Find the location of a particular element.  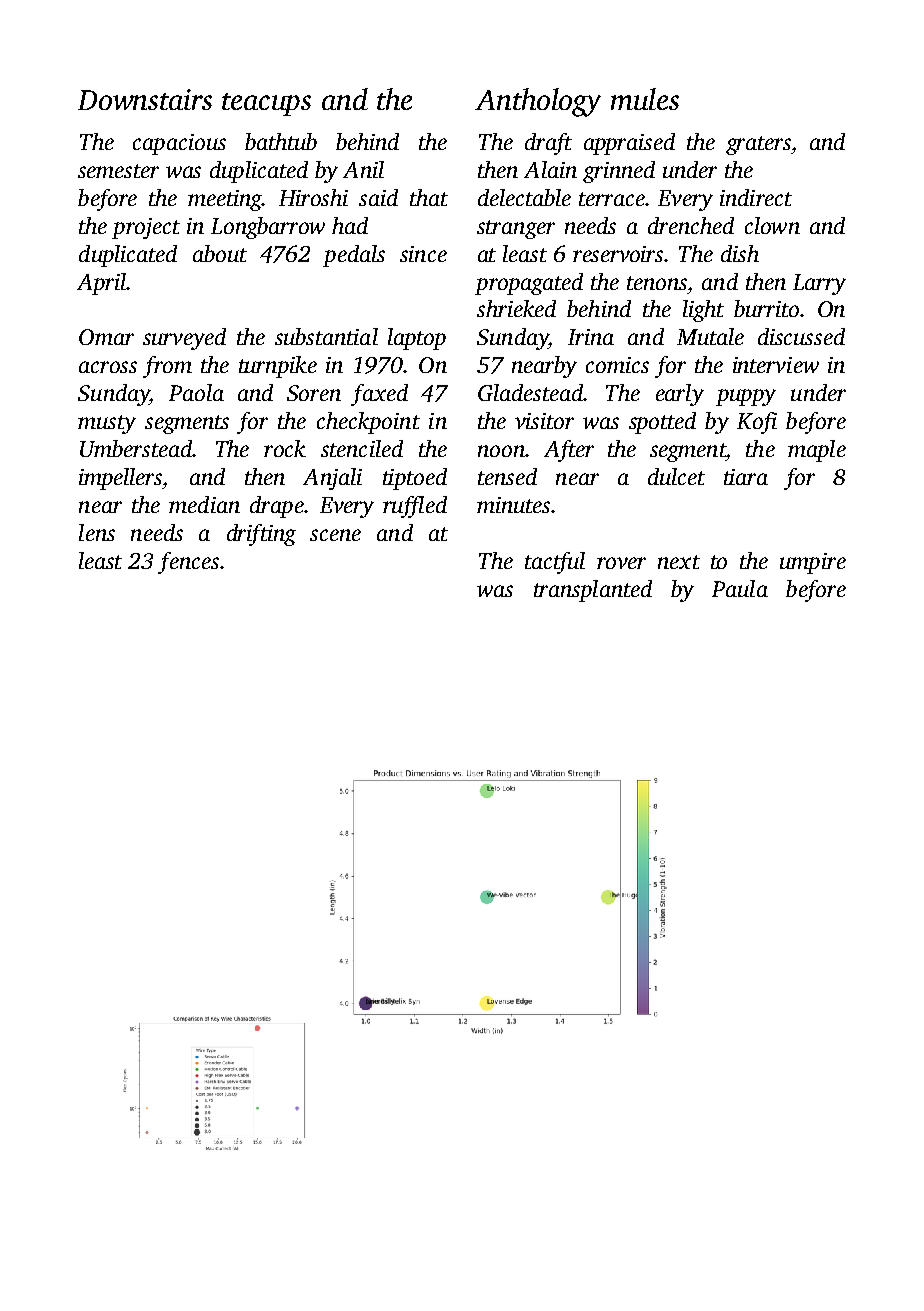

Irina is located at coordinates (591, 337).
